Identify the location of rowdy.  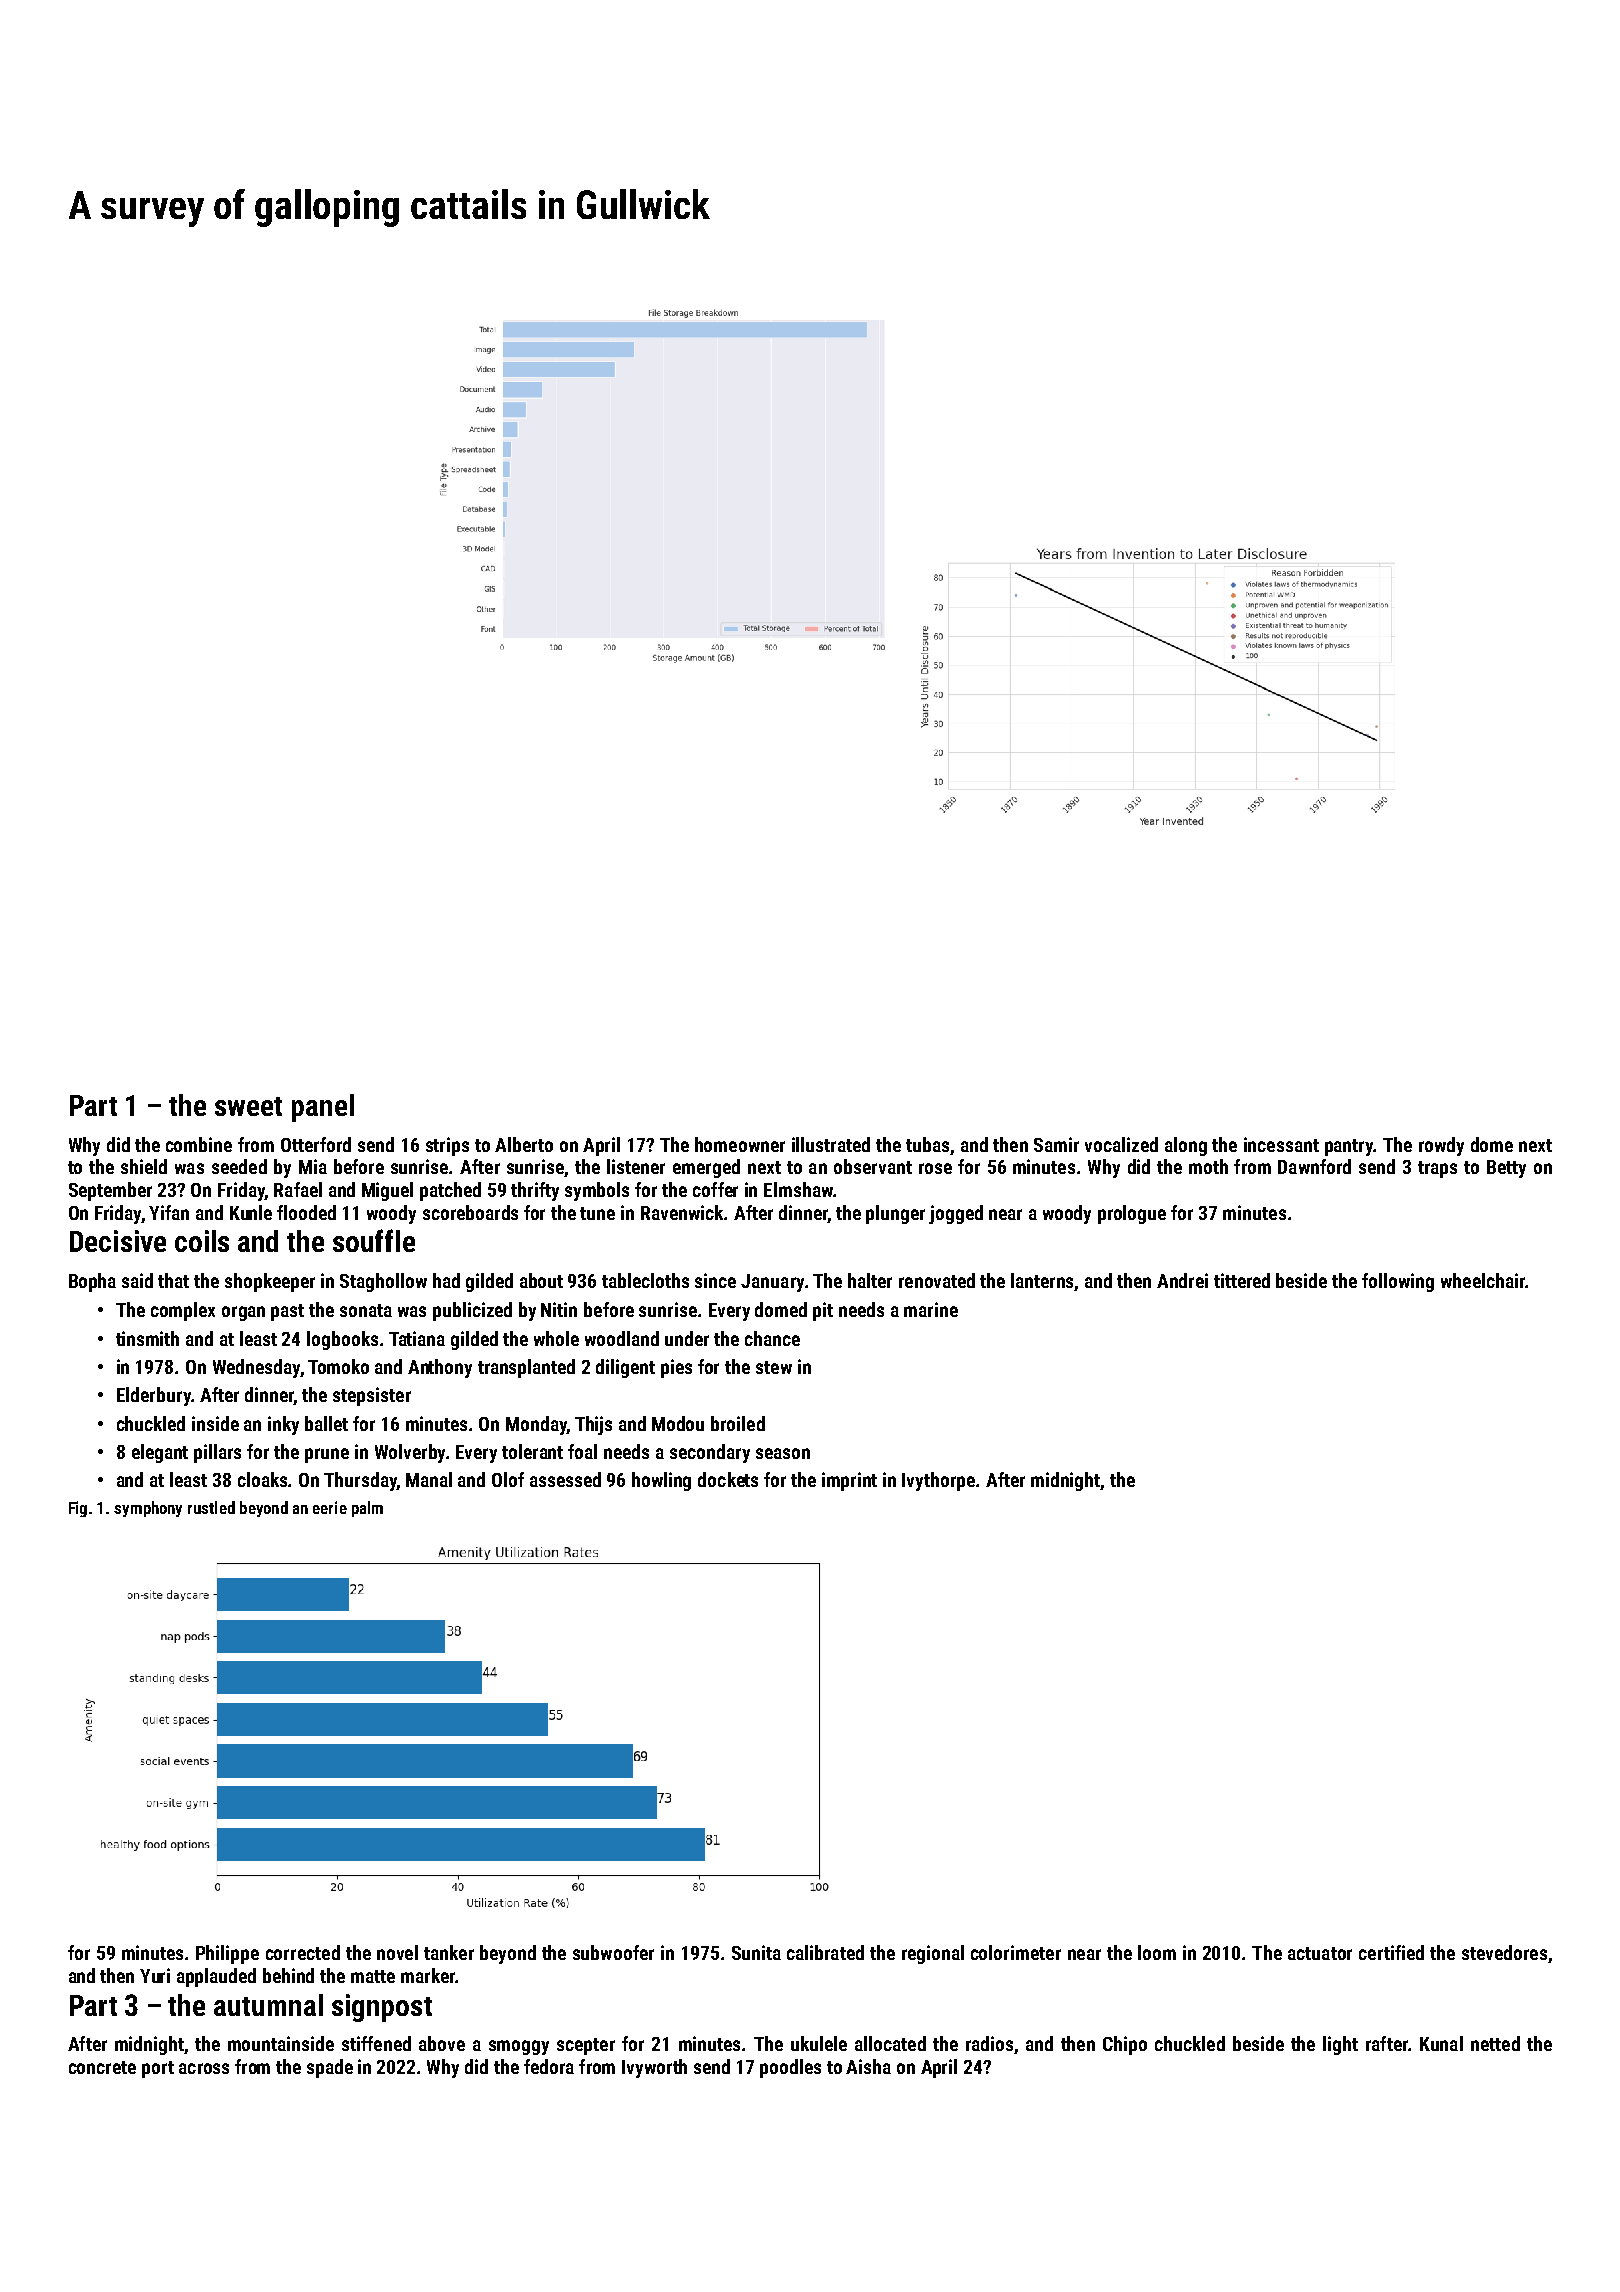
(1441, 1146).
